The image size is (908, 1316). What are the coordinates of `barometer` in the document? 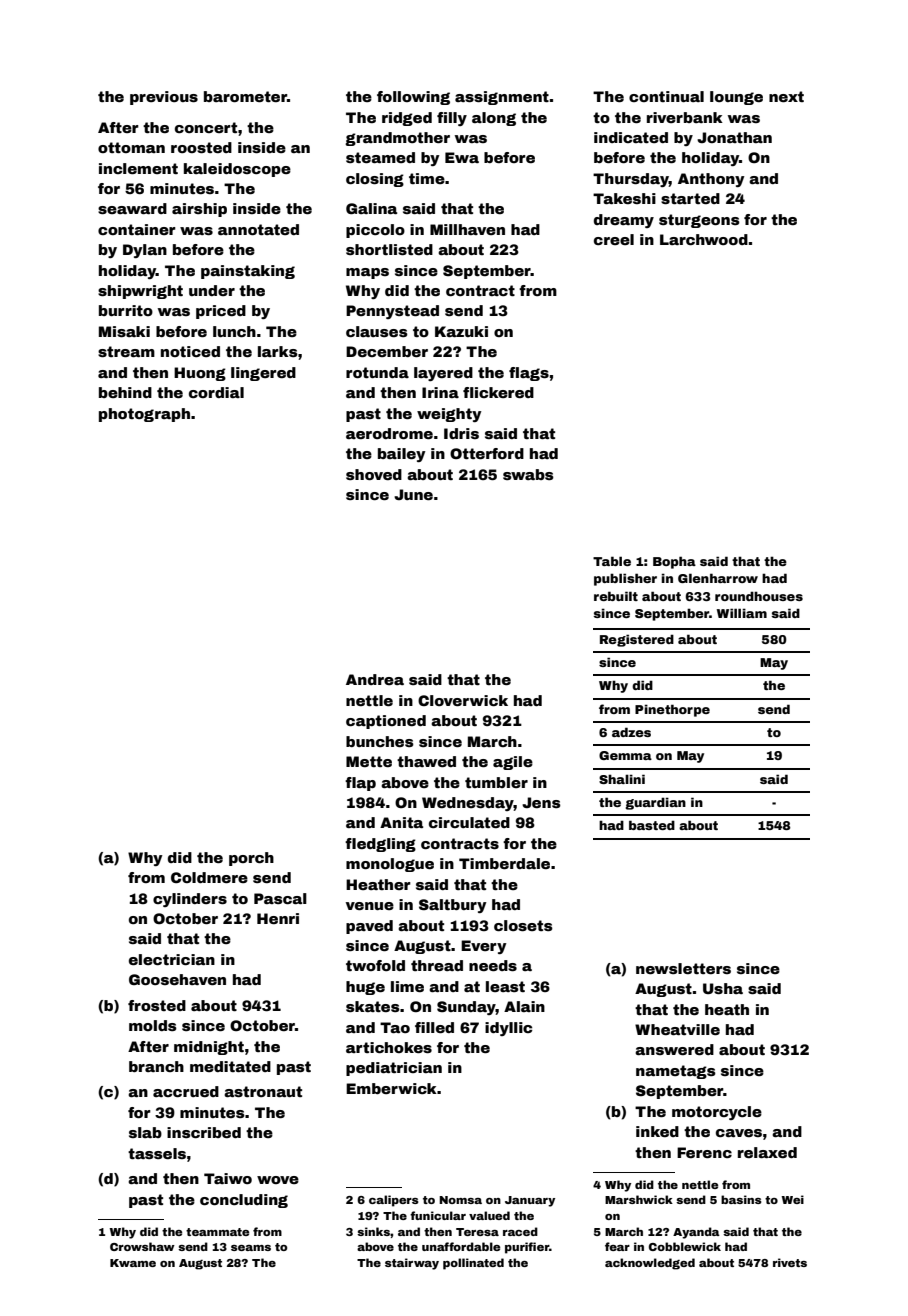 It's located at (245, 96).
